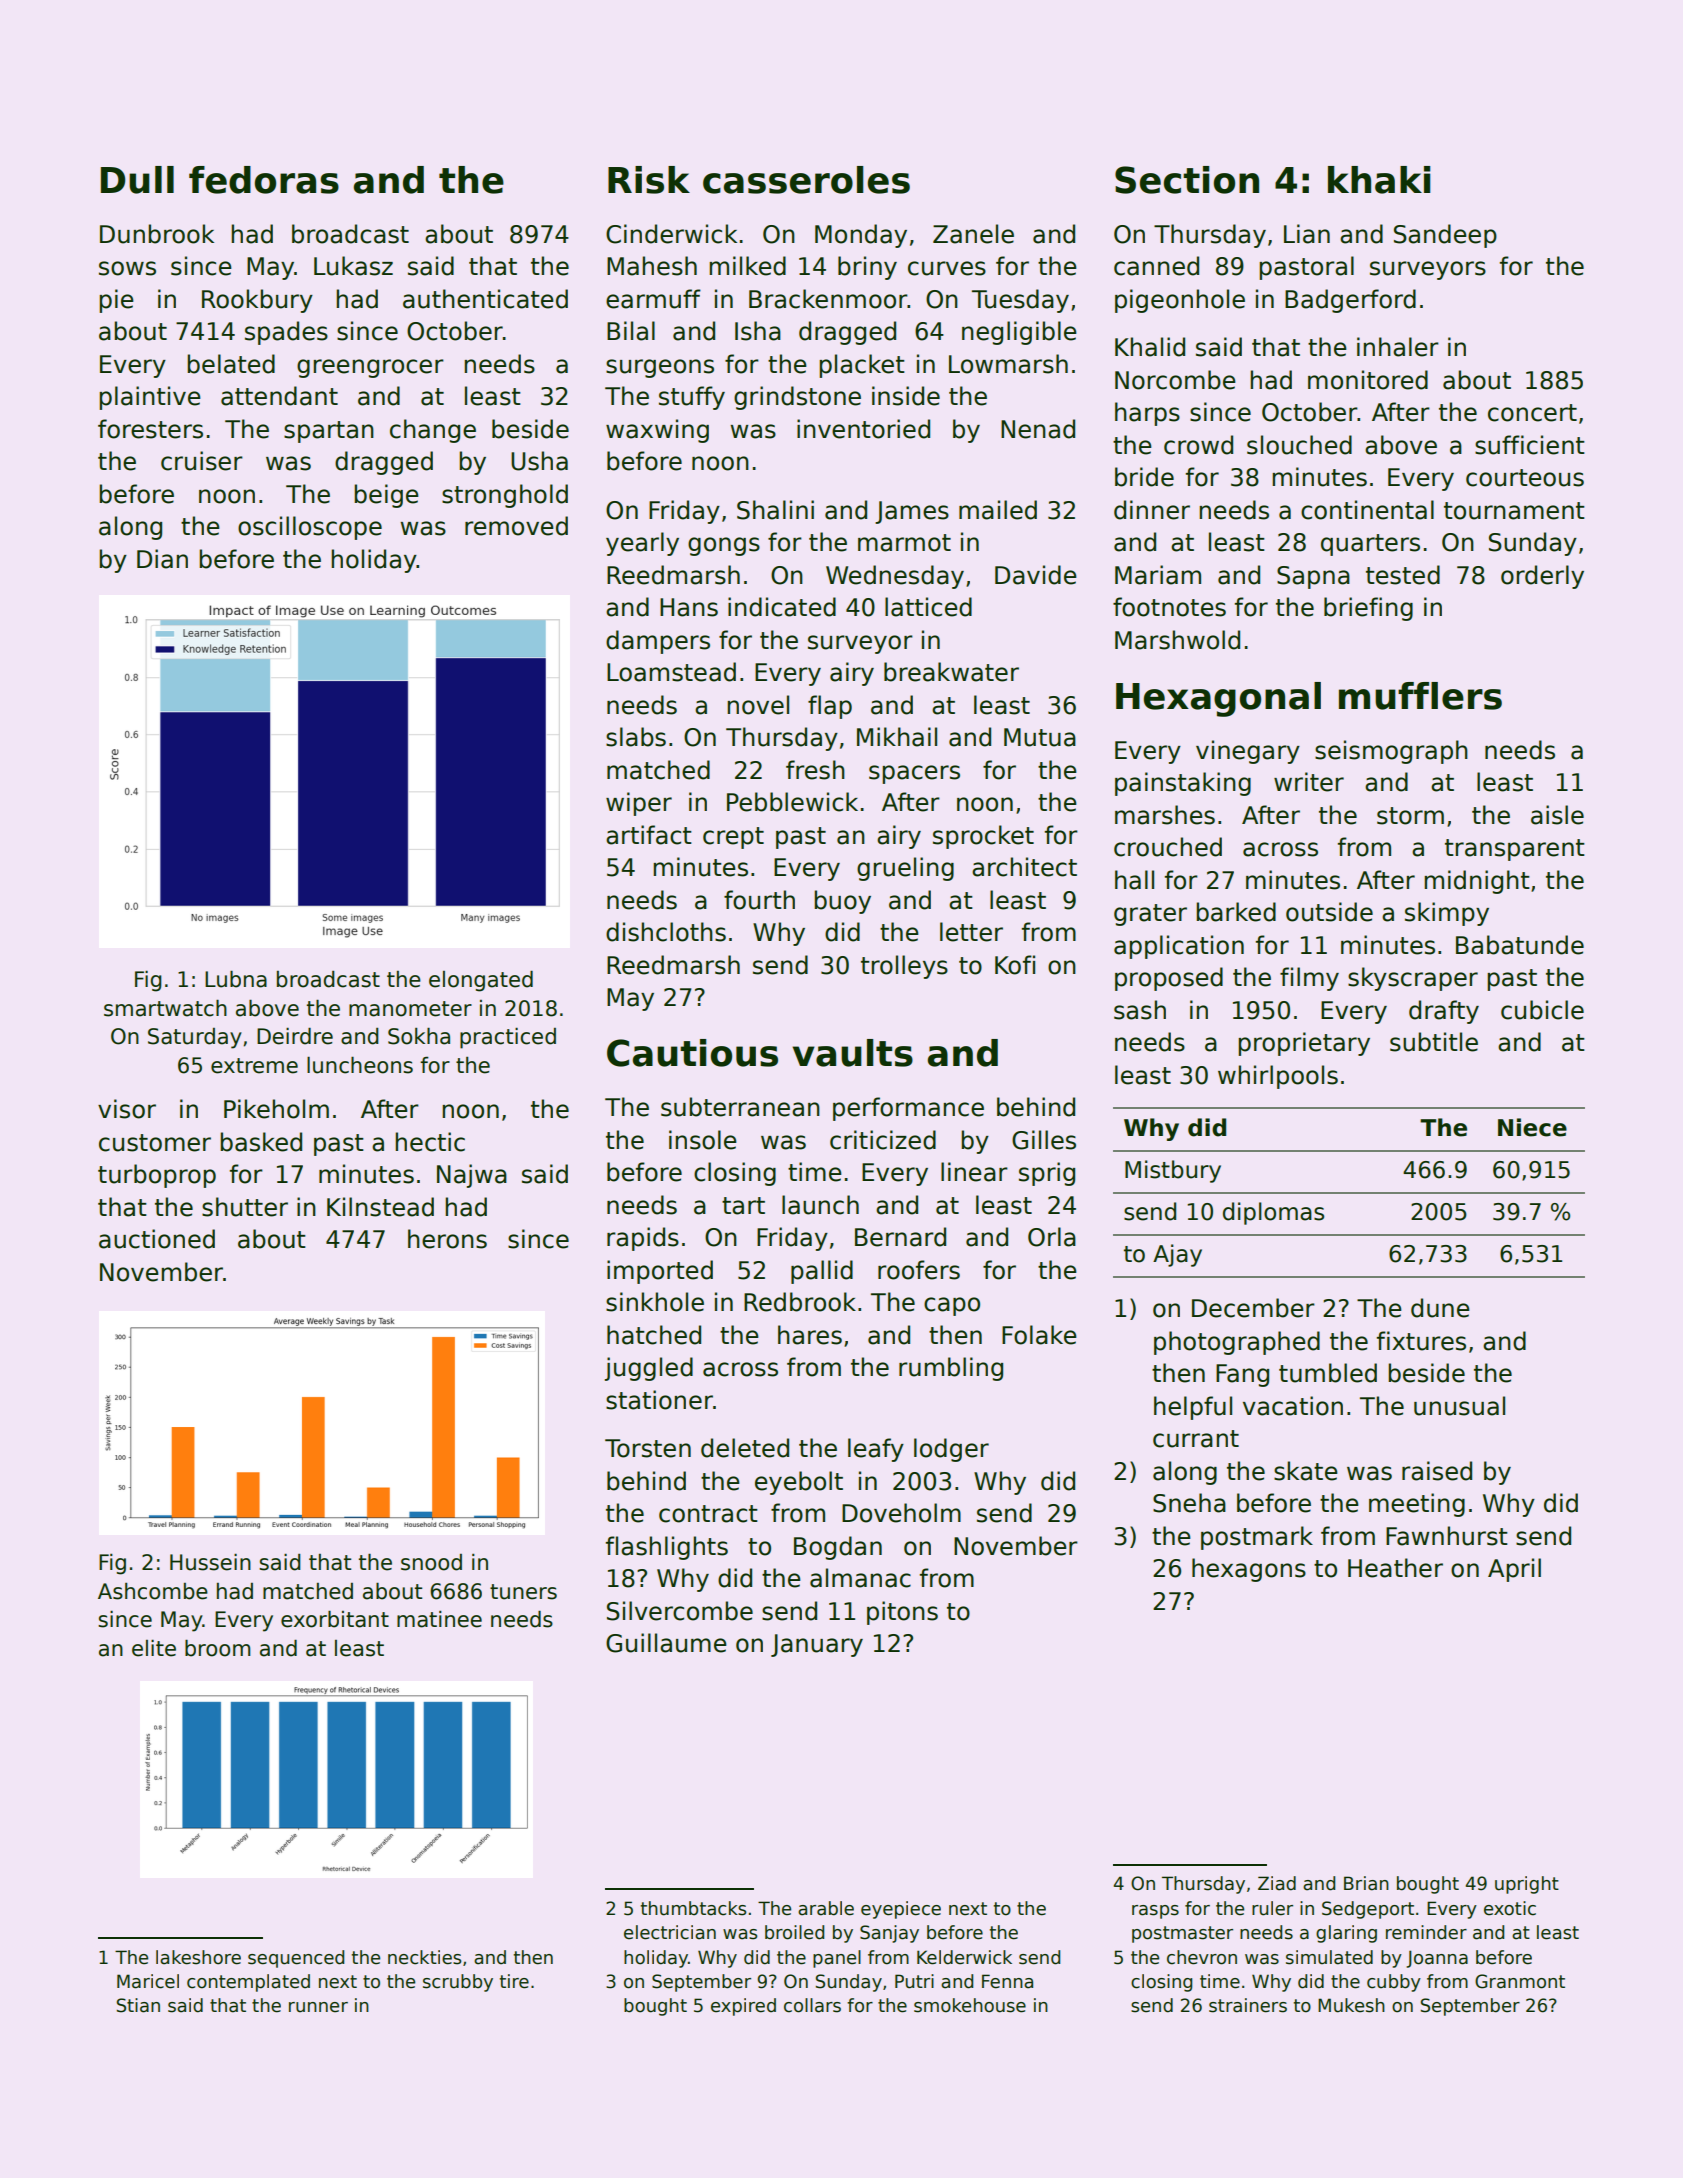  I want to click on casseroles, so click(806, 180).
